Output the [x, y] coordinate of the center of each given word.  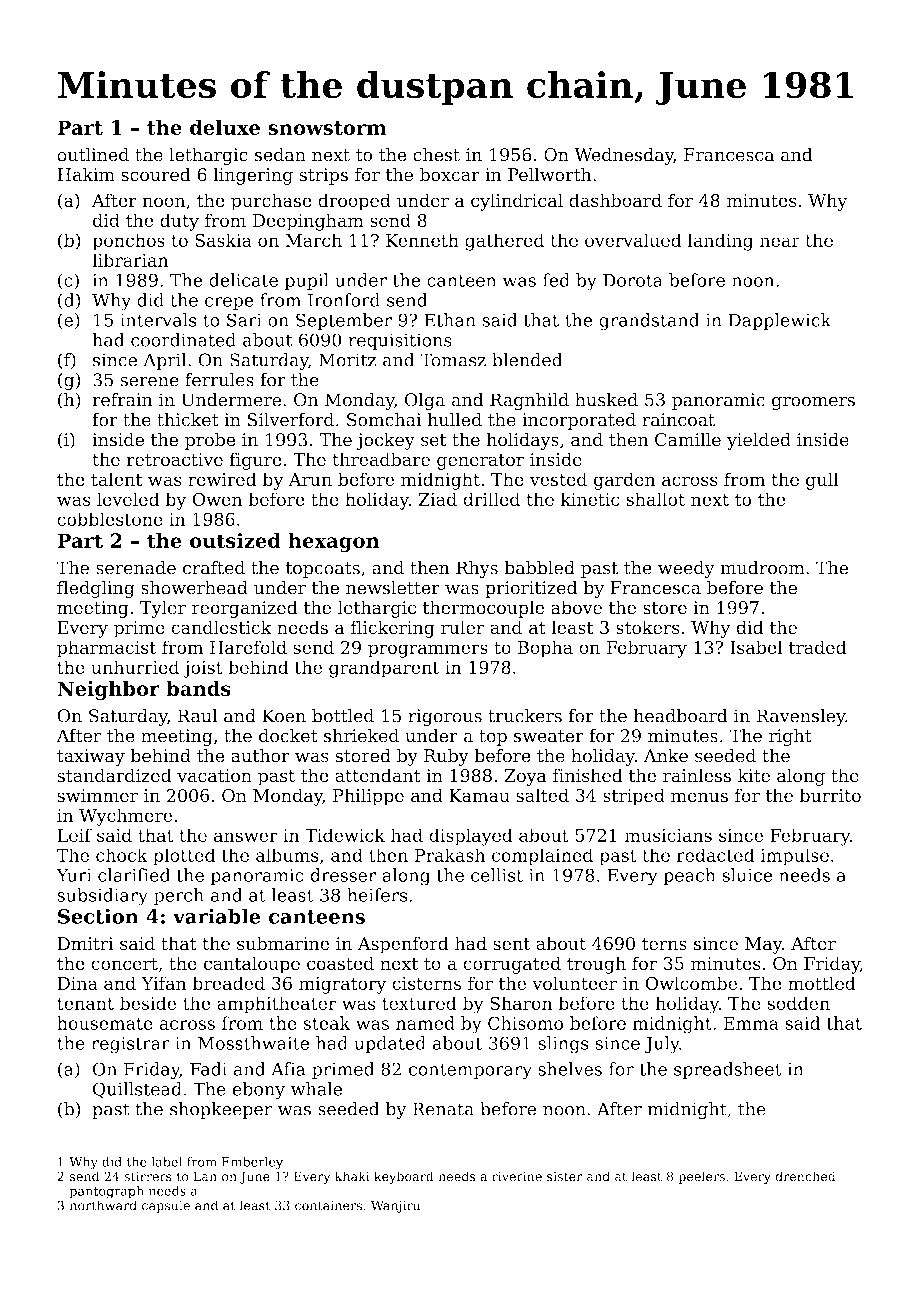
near [780, 242]
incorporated [579, 421]
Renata [443, 1109]
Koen [284, 716]
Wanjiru [396, 1206]
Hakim [86, 174]
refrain [122, 400]
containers [328, 1206]
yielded [759, 441]
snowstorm [327, 128]
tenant [85, 1003]
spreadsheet [728, 1070]
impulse [795, 857]
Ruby [446, 757]
